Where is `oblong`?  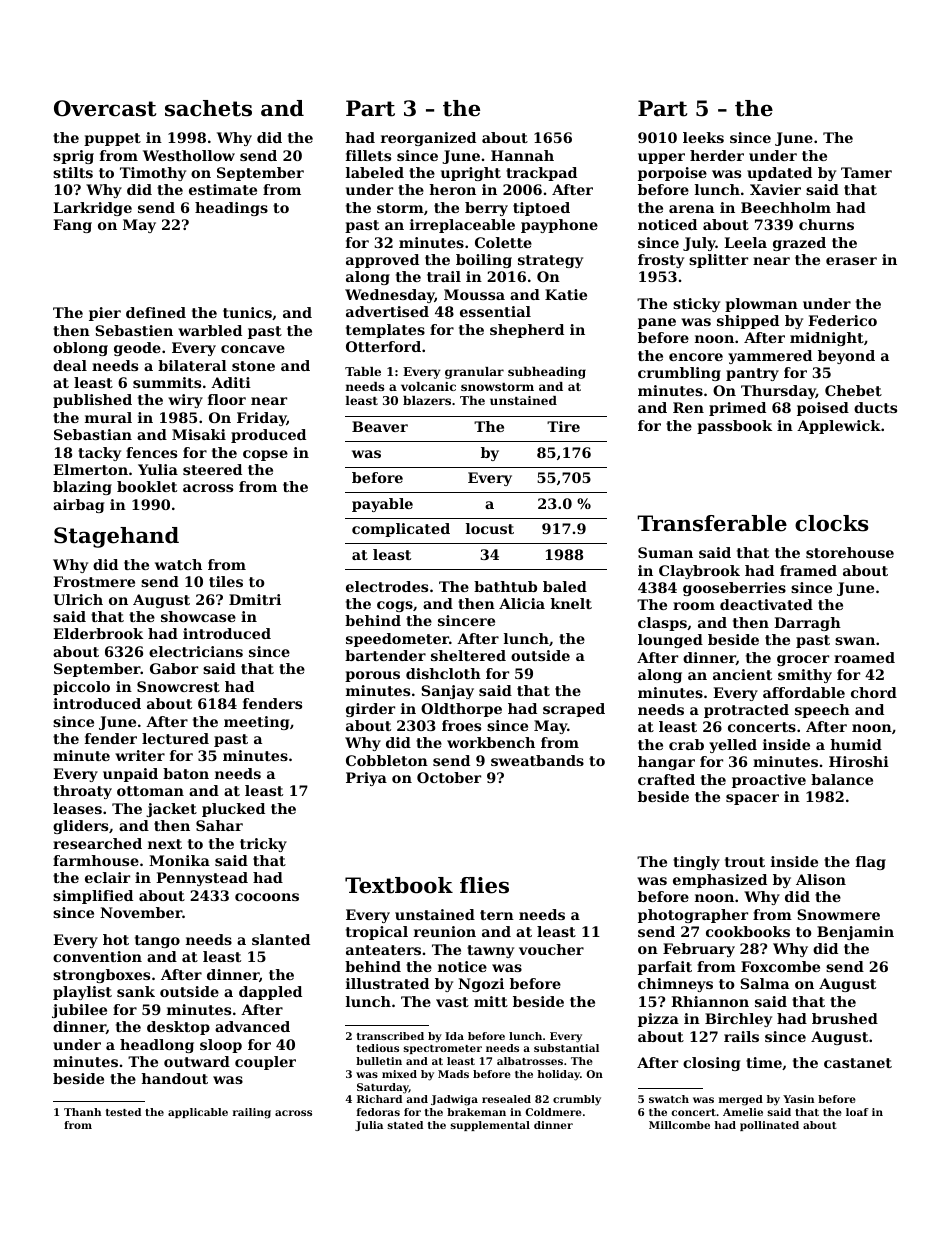 oblong is located at coordinates (80, 349).
